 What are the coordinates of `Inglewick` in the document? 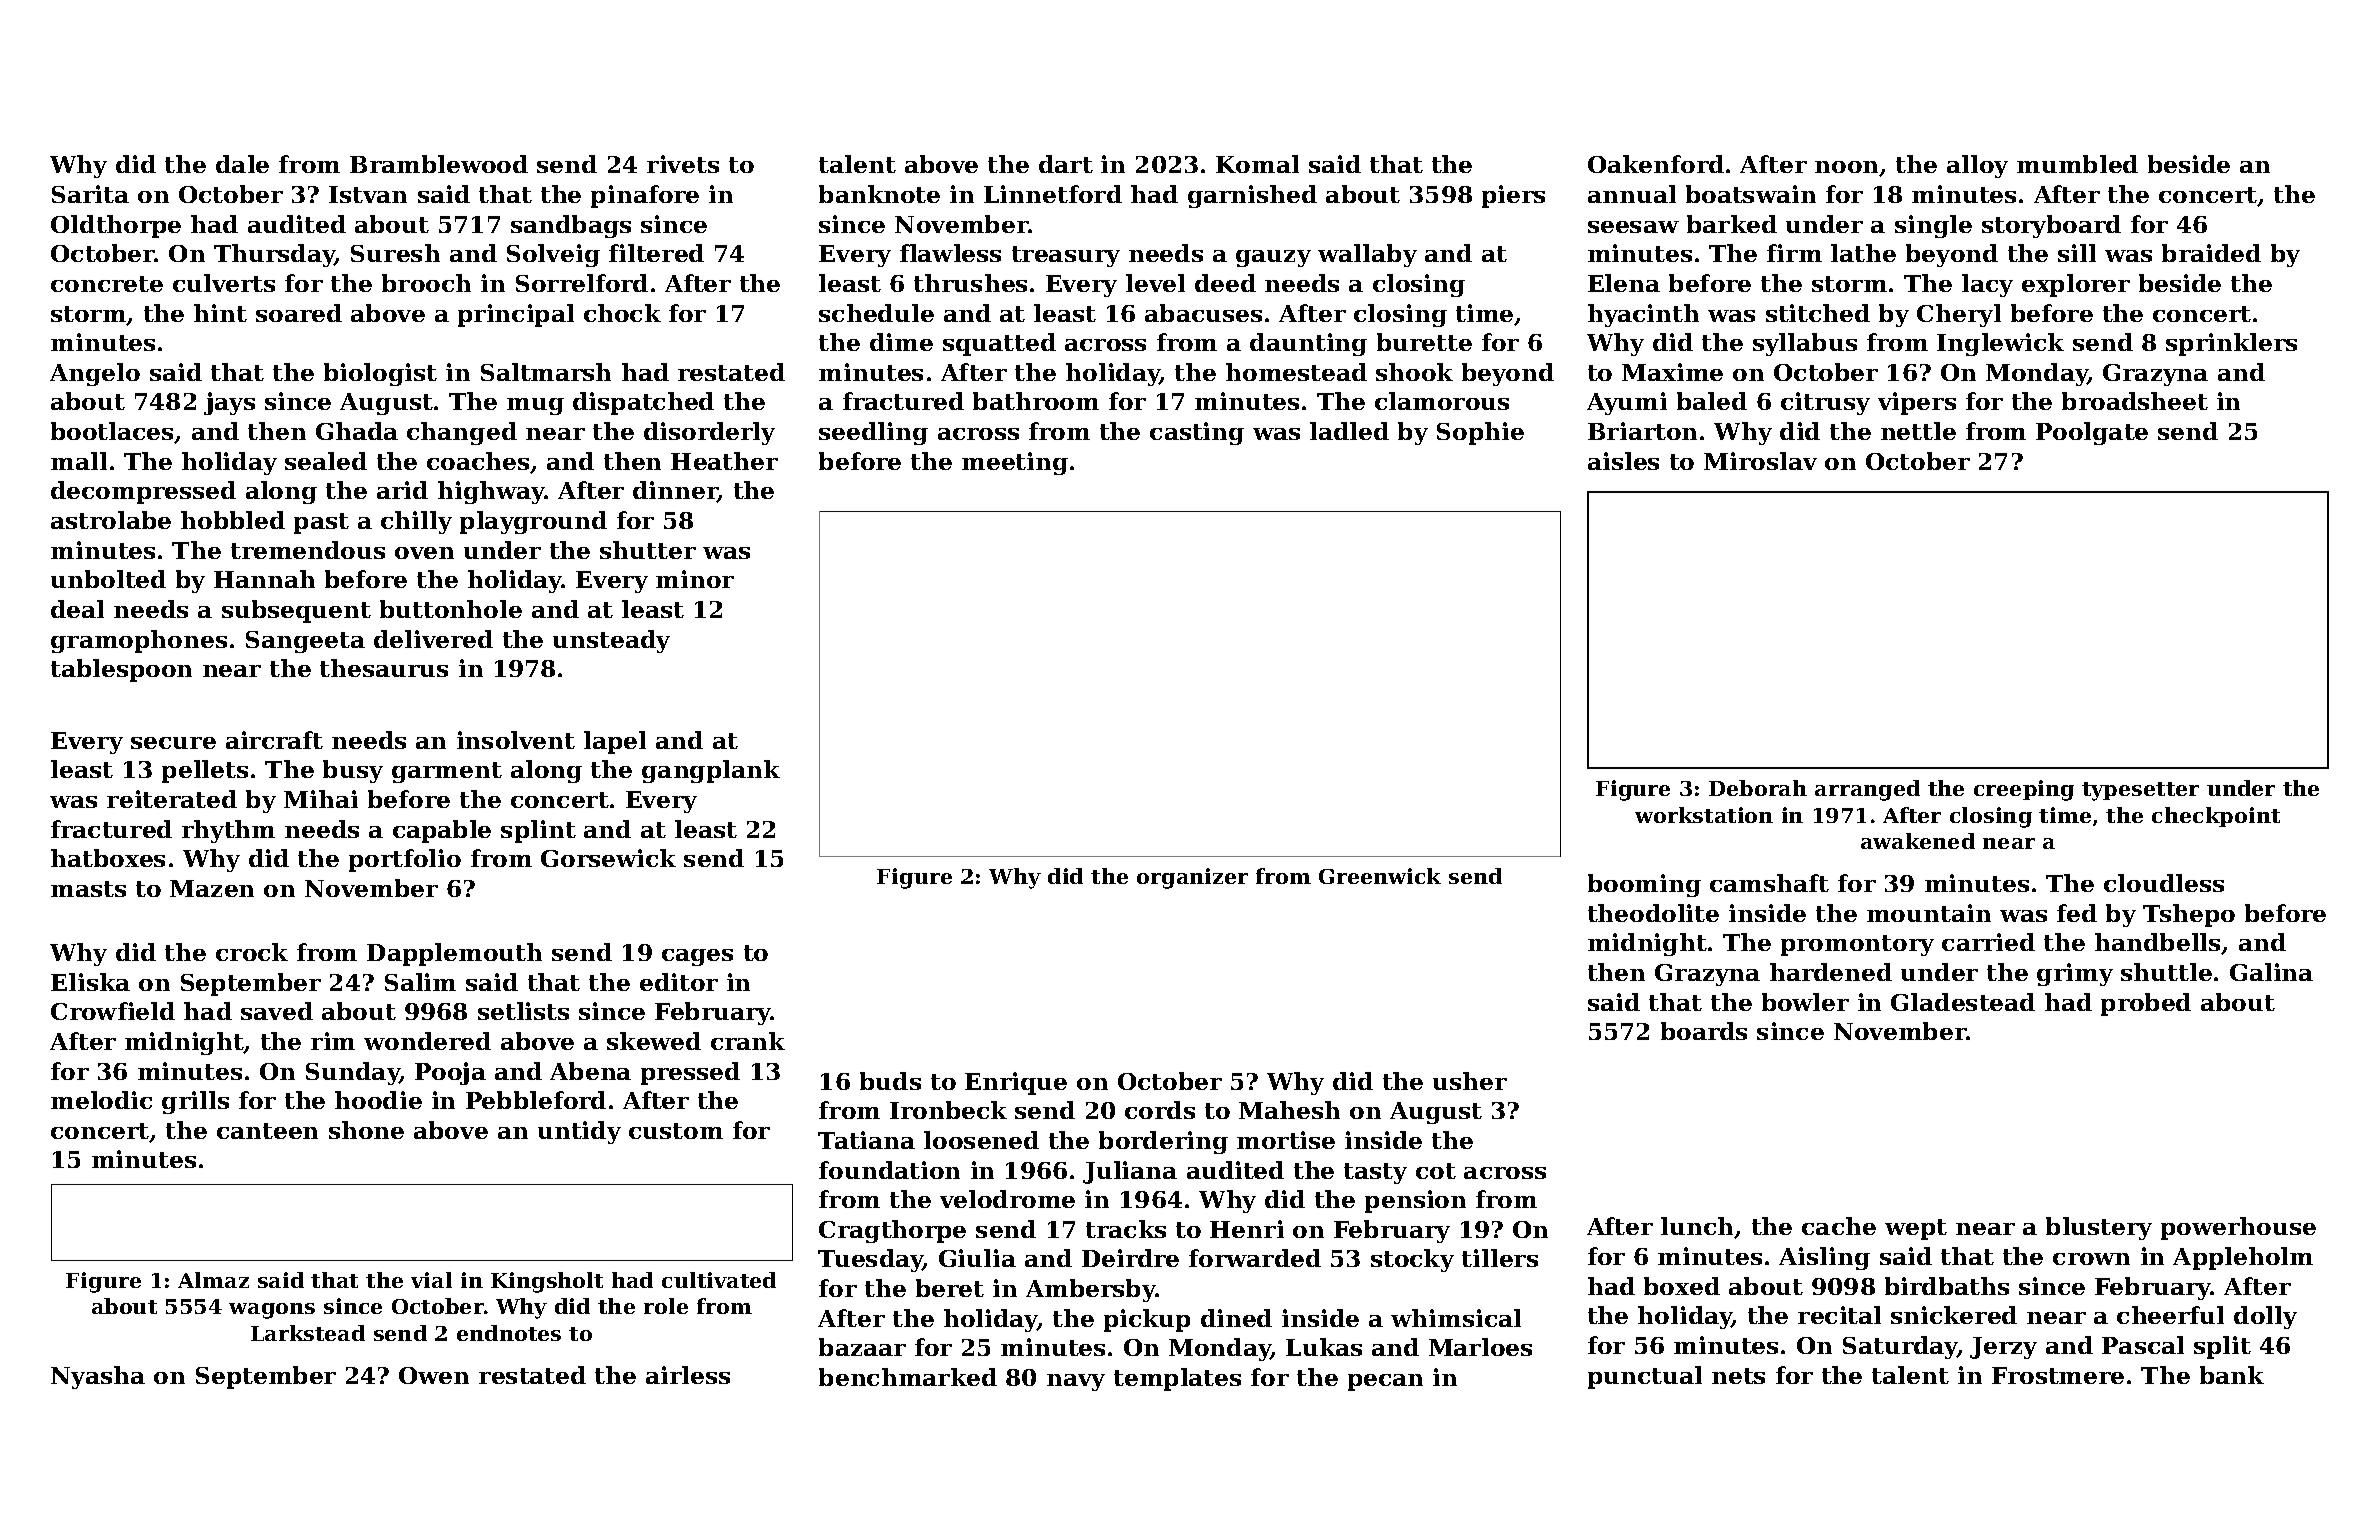 It's located at (2000, 344).
